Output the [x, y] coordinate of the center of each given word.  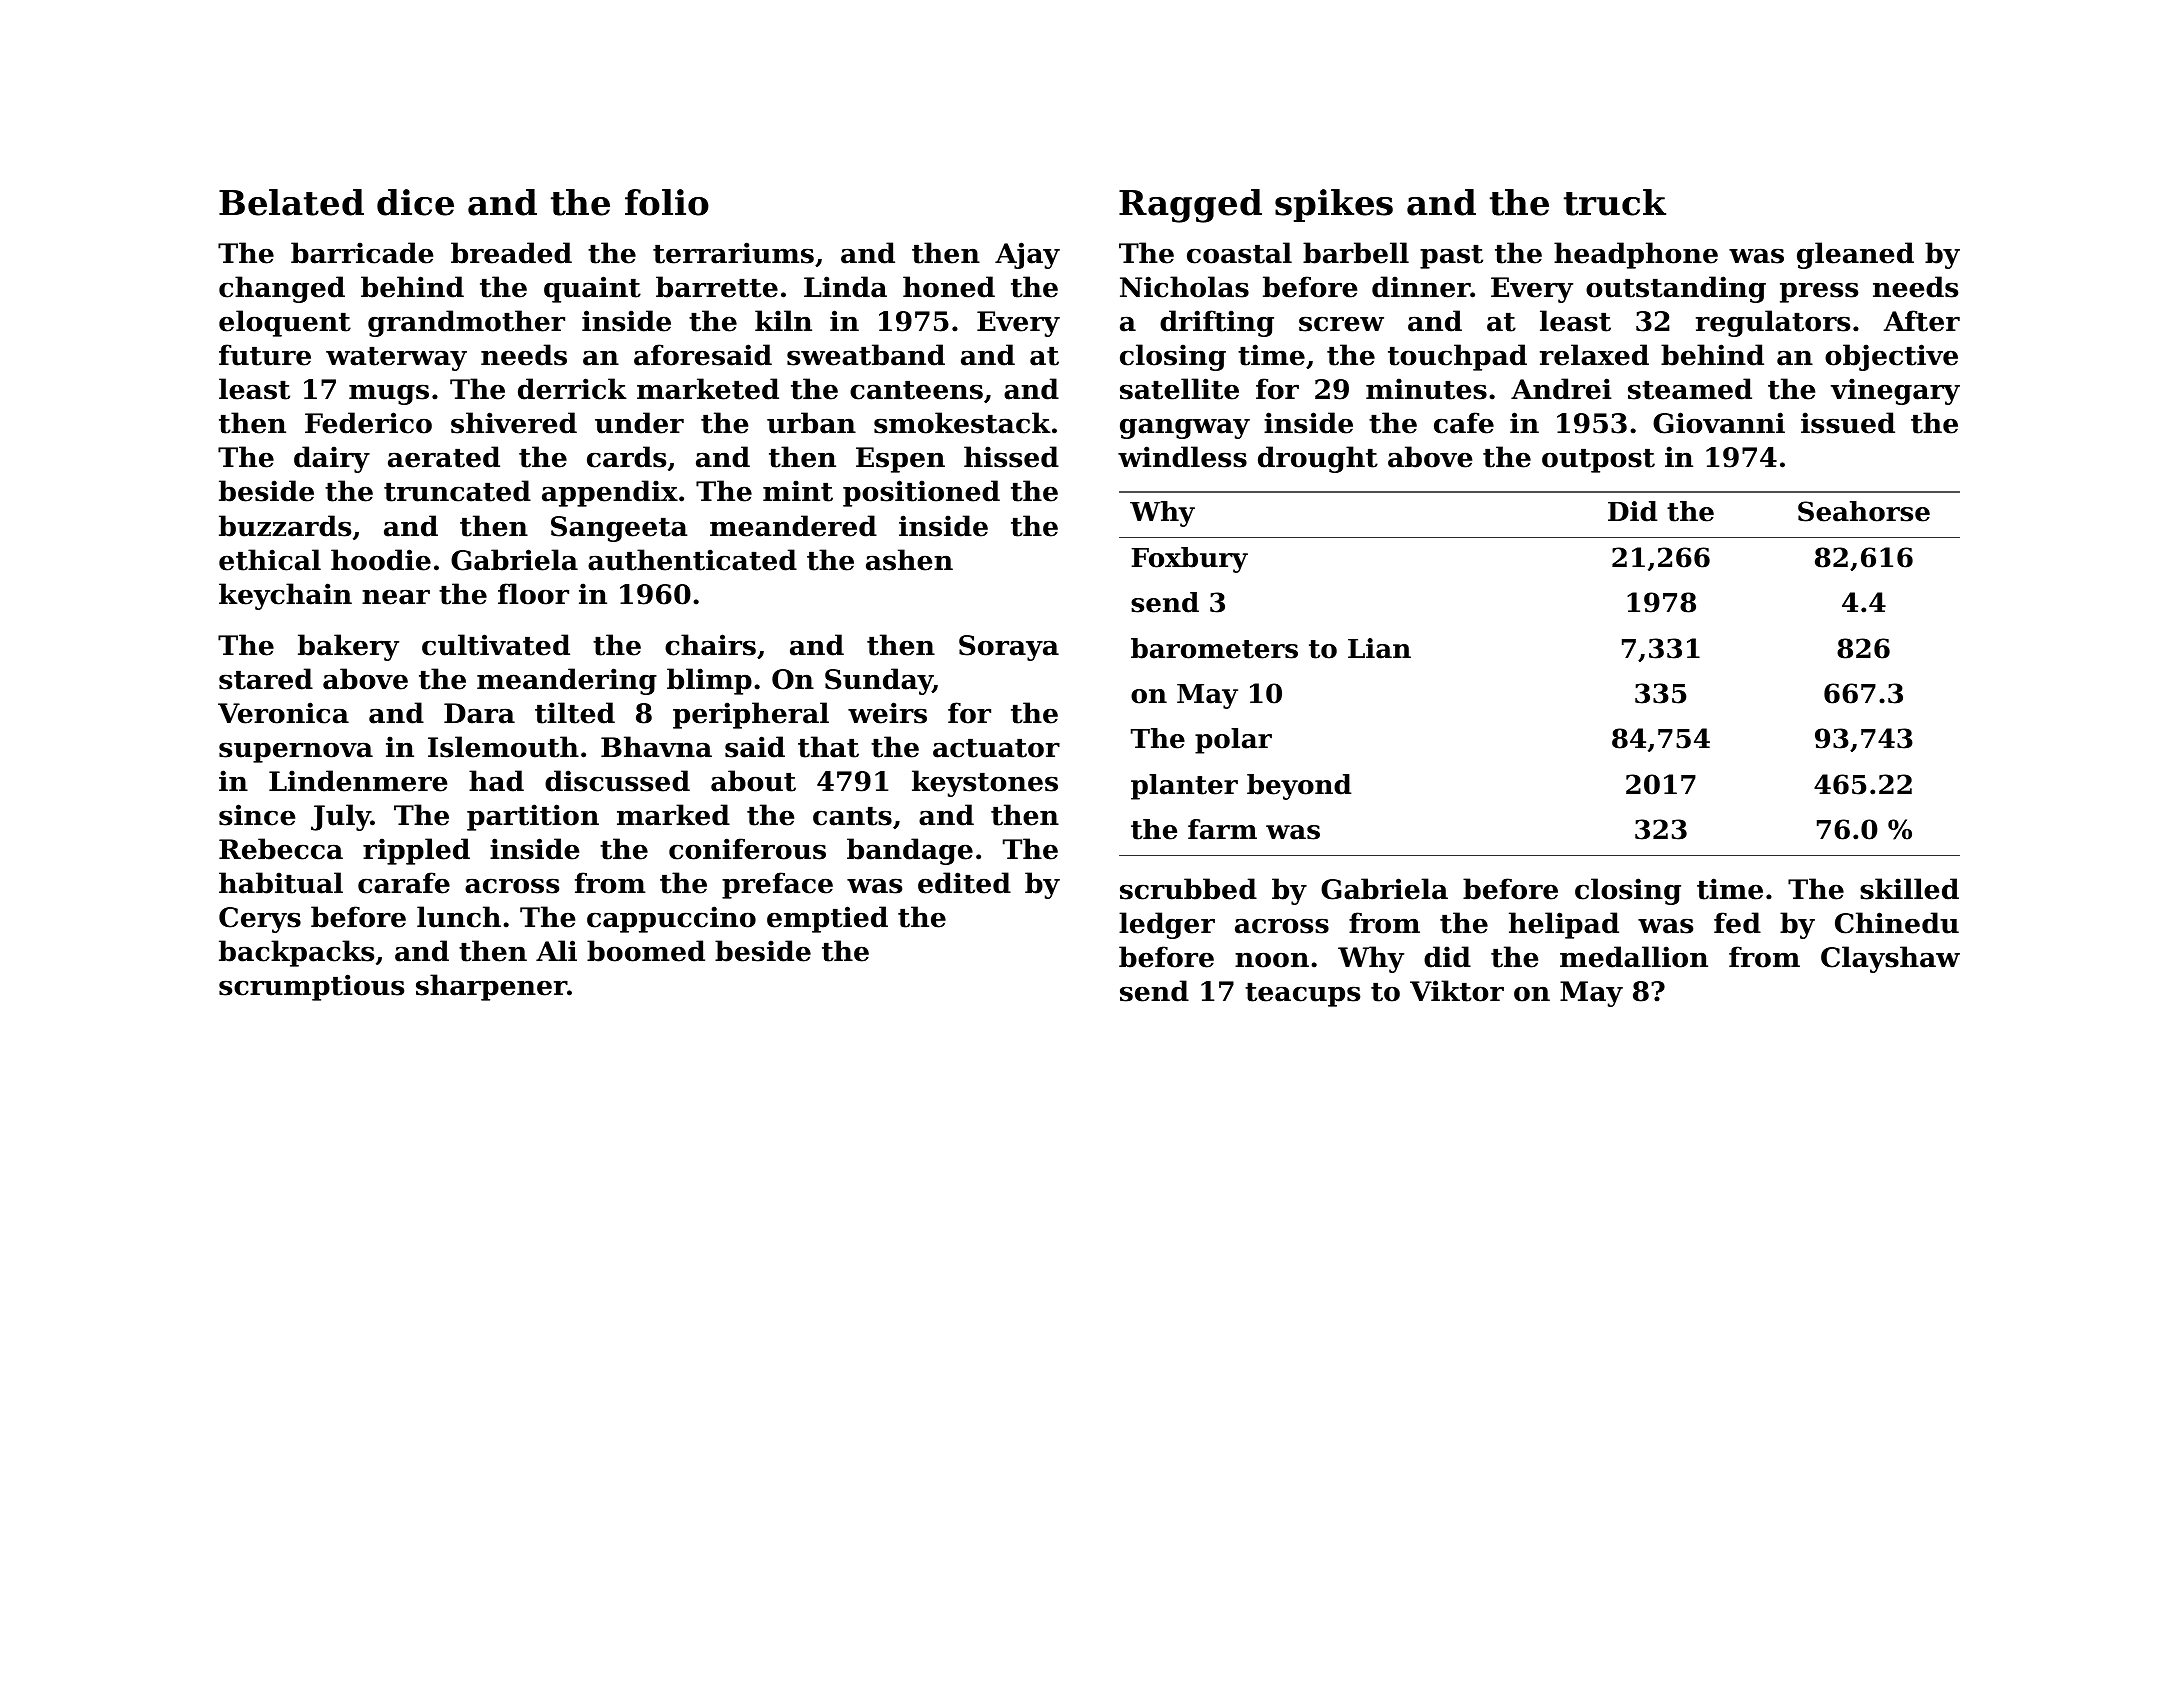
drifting [1217, 323]
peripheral [751, 715]
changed [282, 289]
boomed [646, 951]
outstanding [1676, 289]
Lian [1379, 648]
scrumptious [311, 987]
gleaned [1855, 255]
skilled [1909, 889]
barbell [1356, 253]
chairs [710, 645]
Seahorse [1864, 511]
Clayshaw [1890, 959]
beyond [1299, 787]
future [265, 355]
